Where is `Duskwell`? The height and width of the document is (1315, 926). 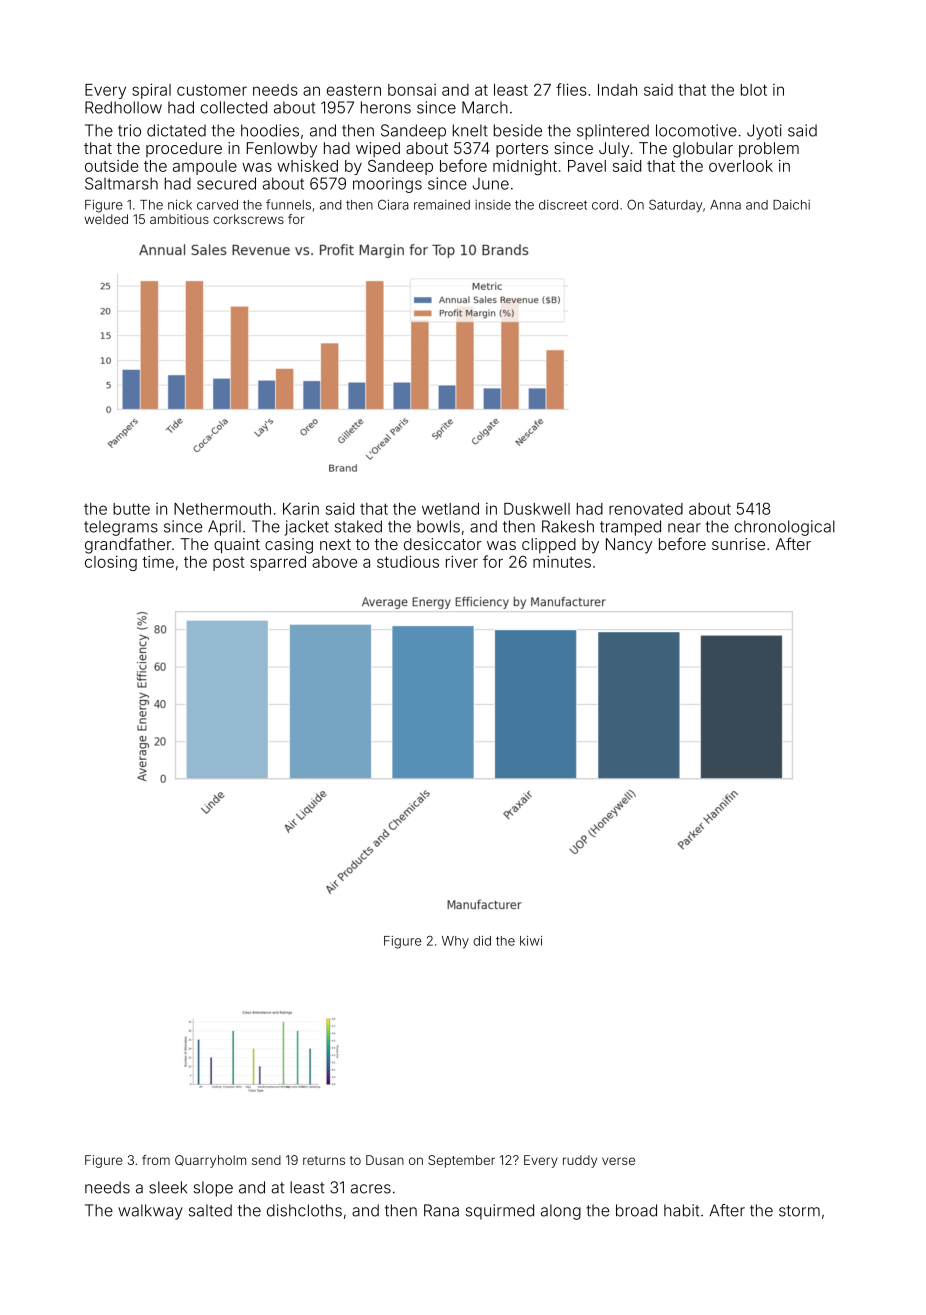
Duskwell is located at coordinates (537, 509).
